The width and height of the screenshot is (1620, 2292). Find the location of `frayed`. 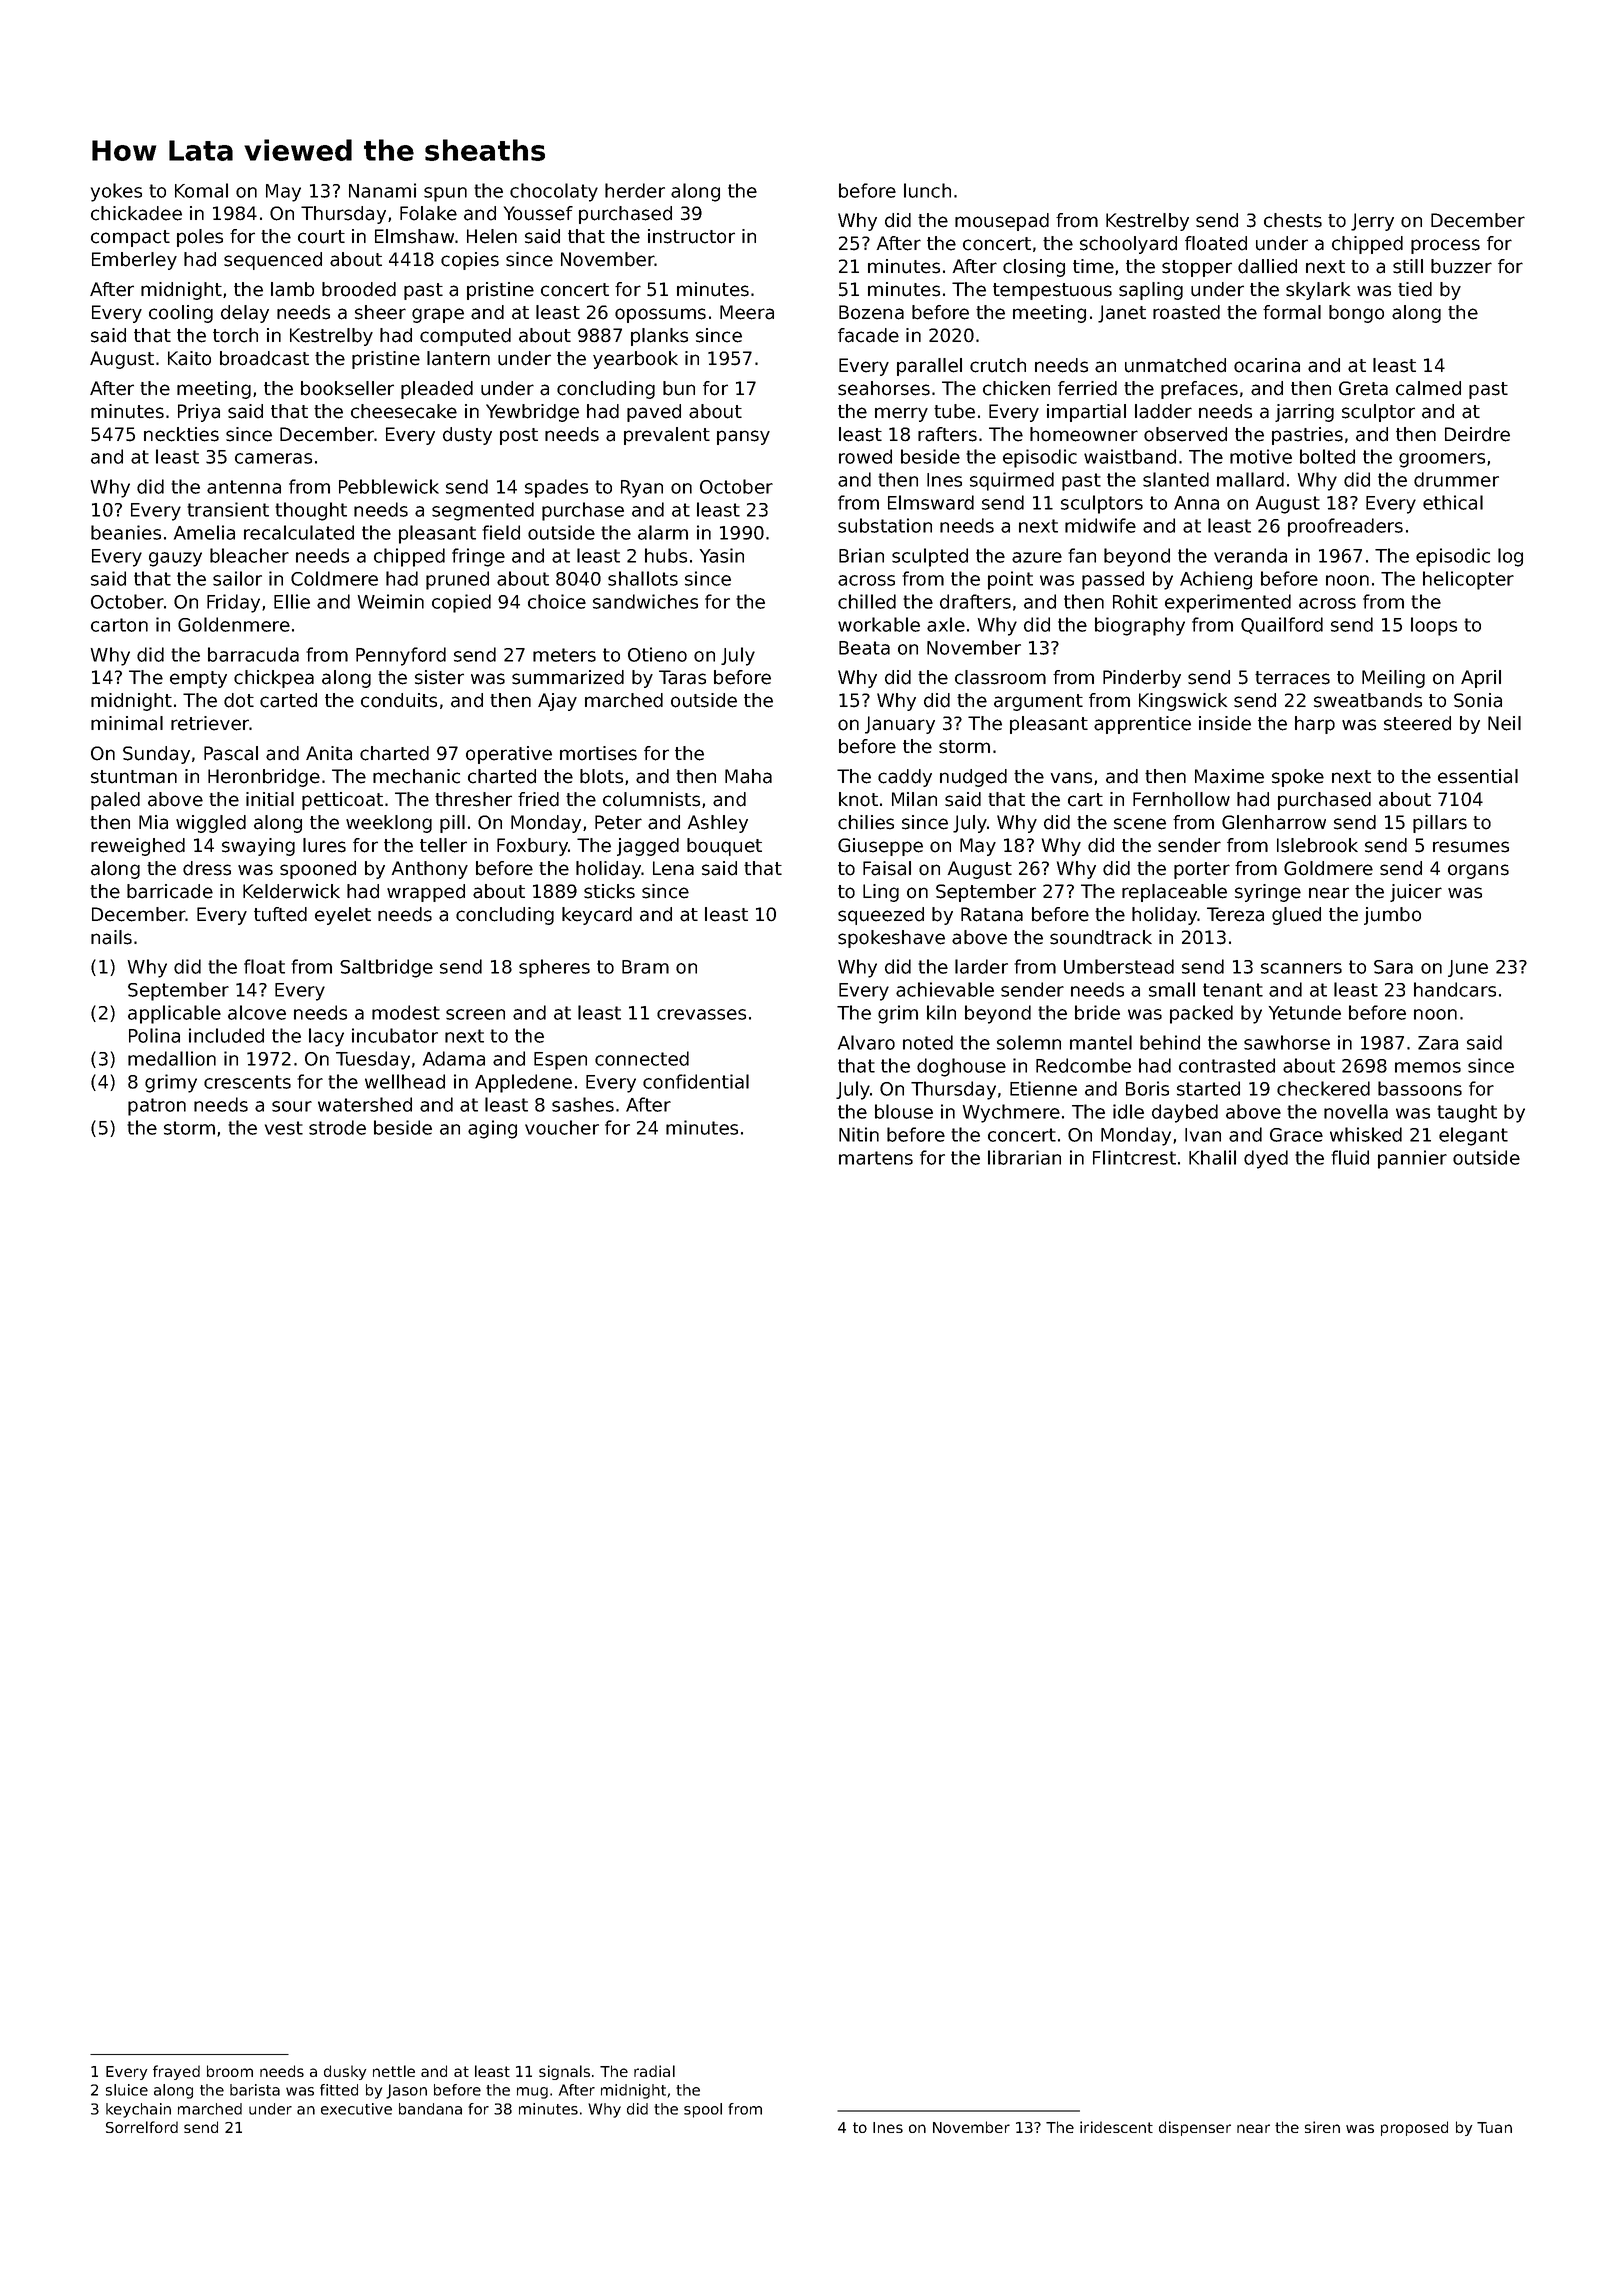

frayed is located at coordinates (176, 2072).
